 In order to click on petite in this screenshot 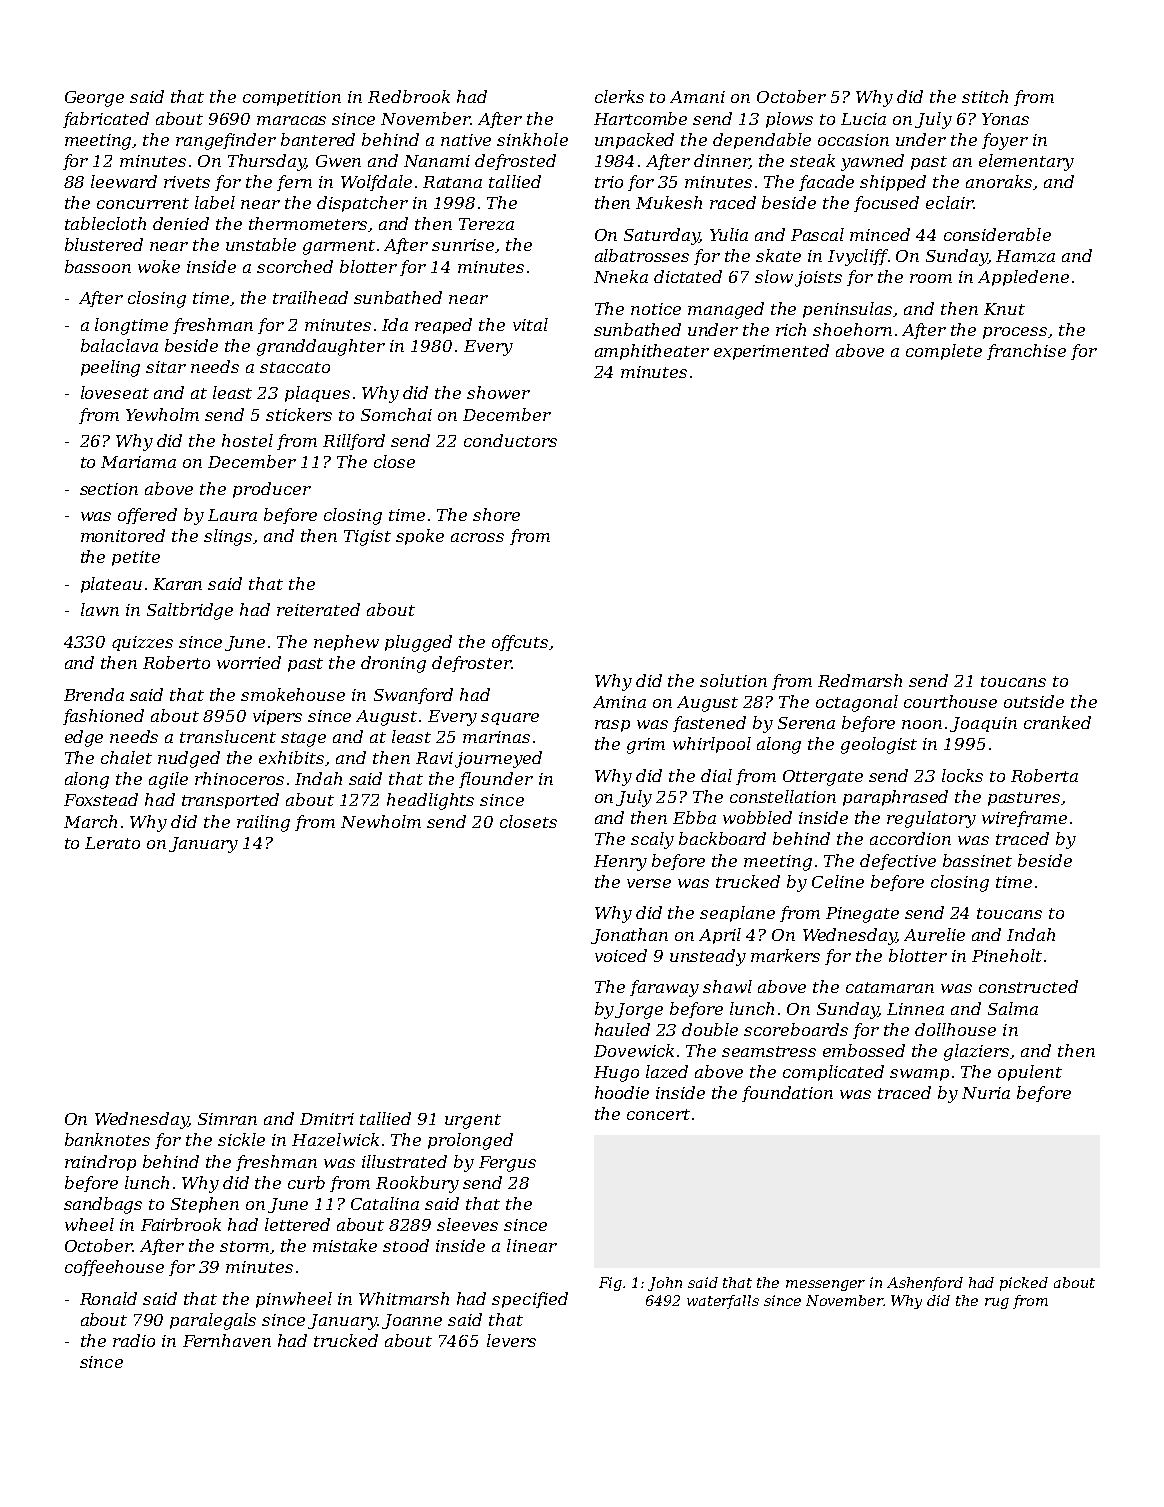, I will do `click(136, 558)`.
